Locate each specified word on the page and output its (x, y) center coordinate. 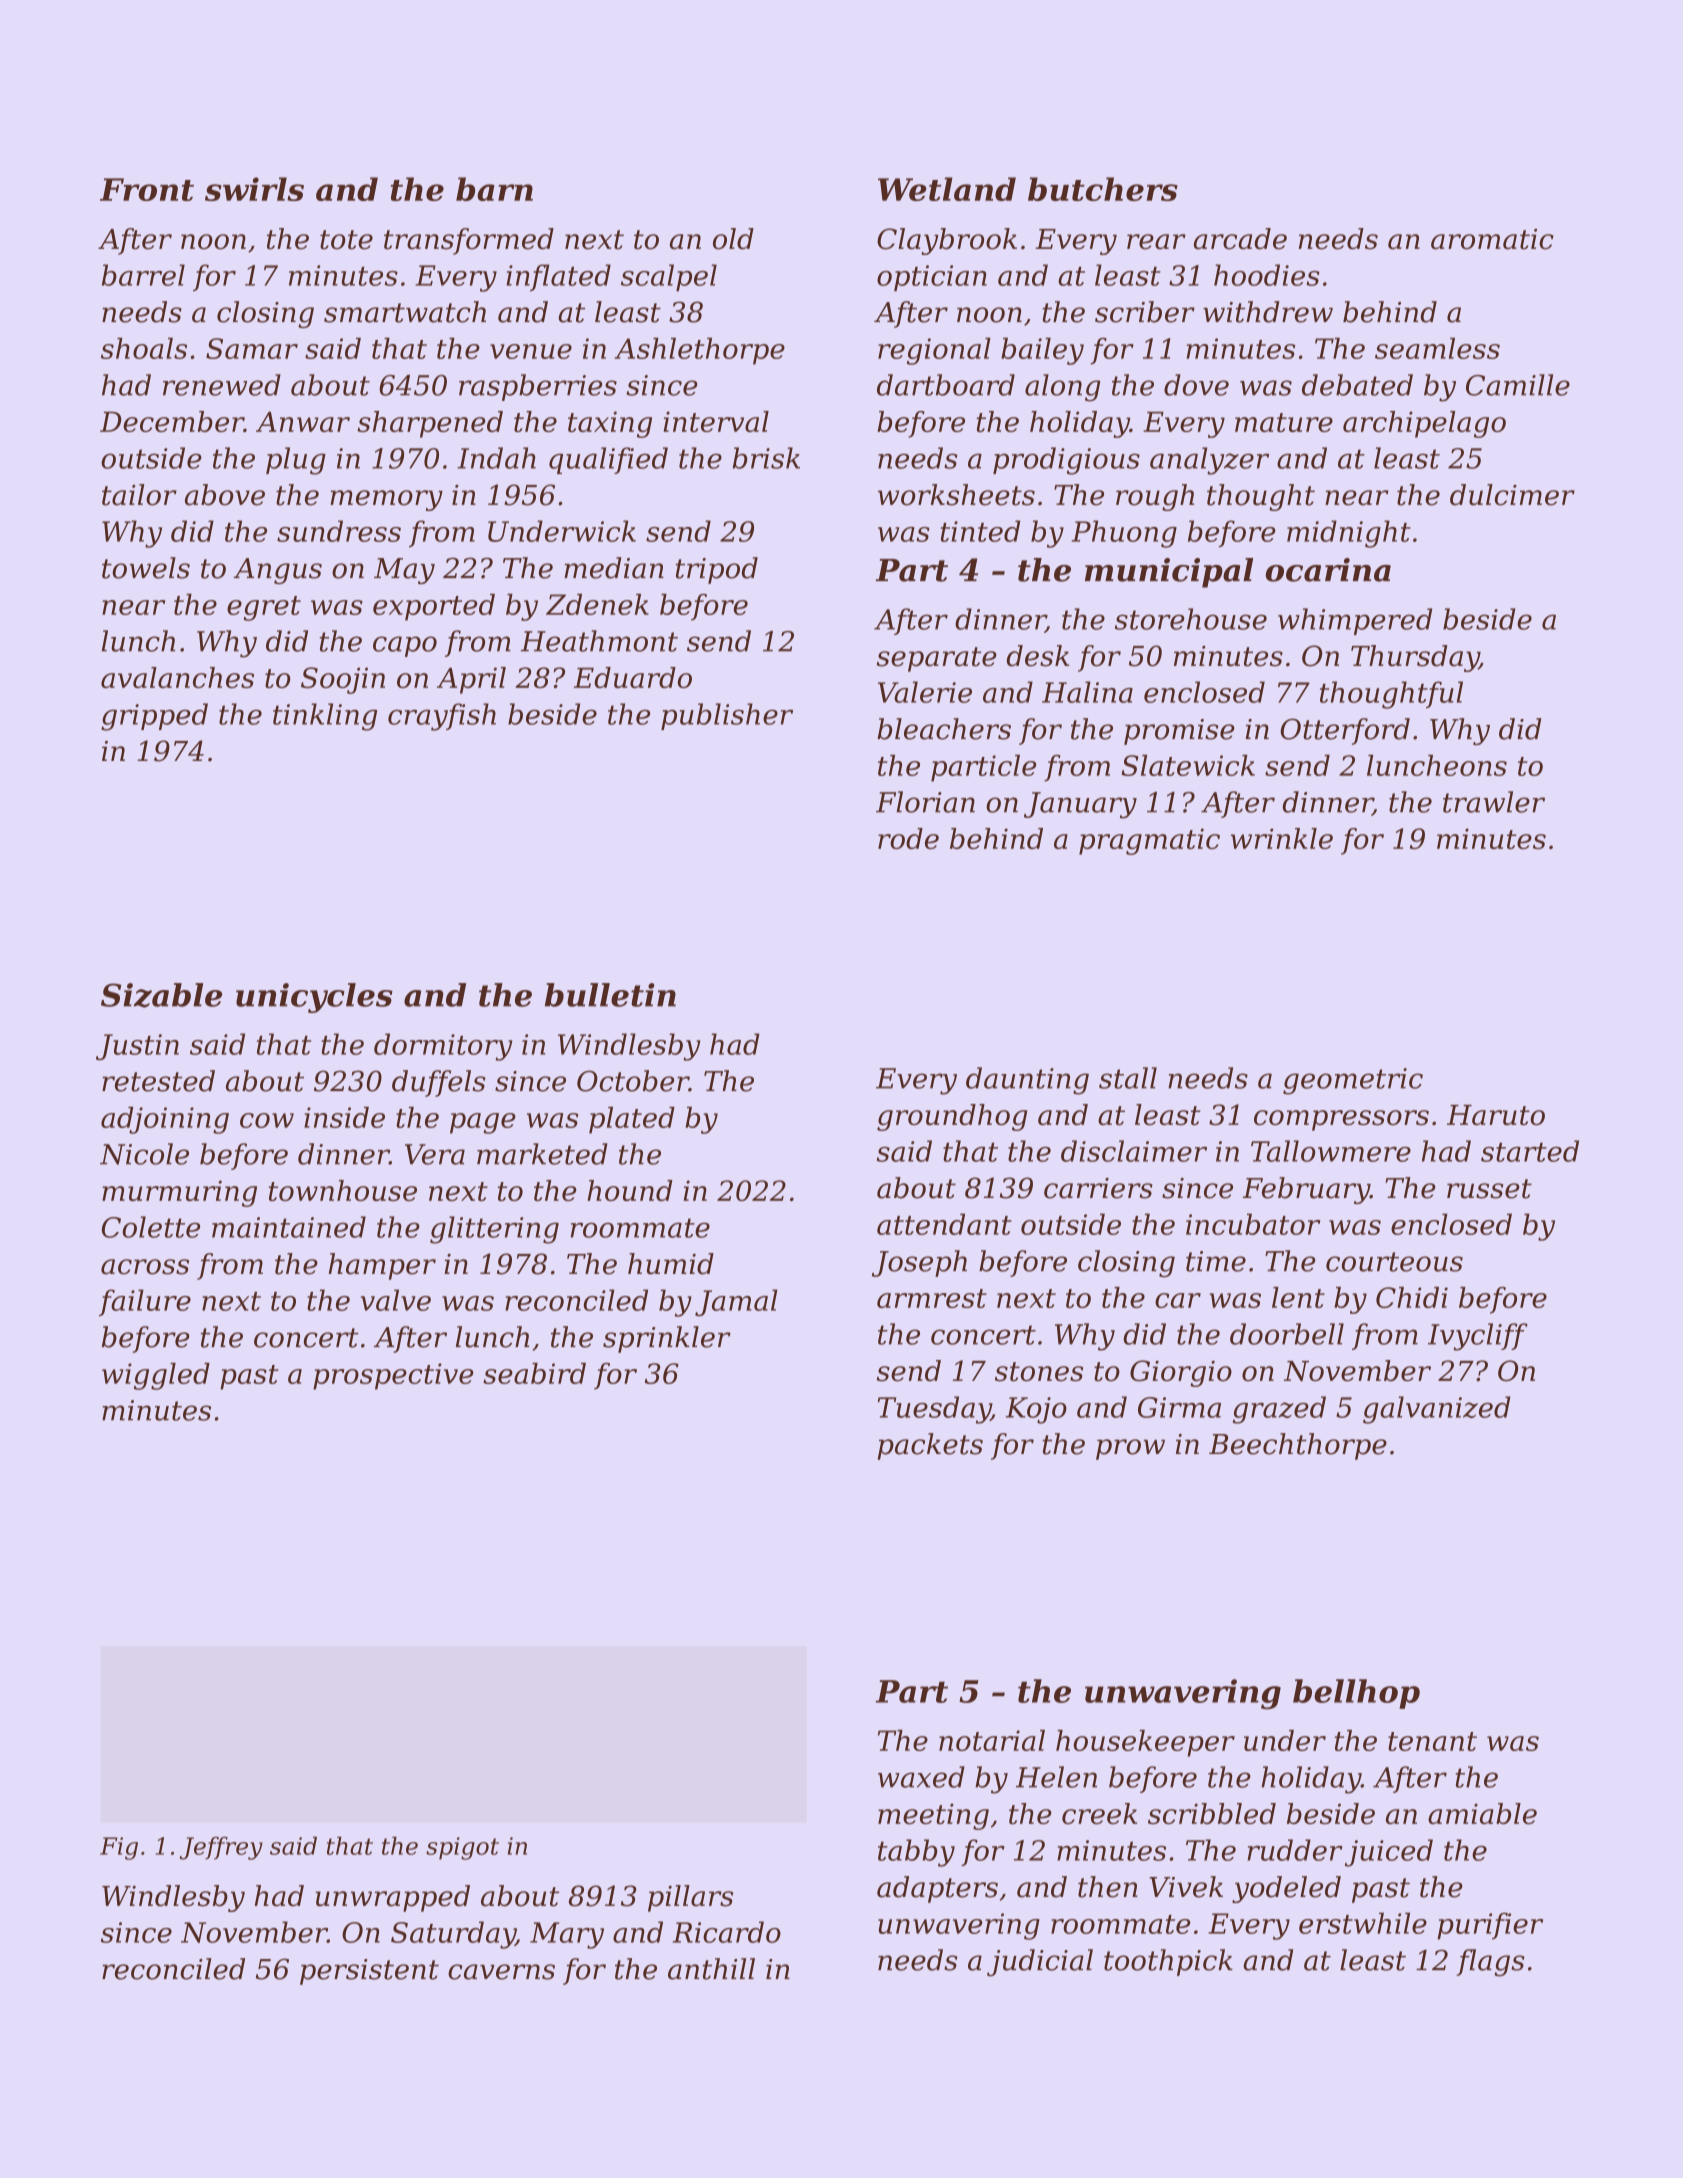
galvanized (1437, 1410)
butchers (1103, 189)
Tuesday (934, 1410)
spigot (462, 1848)
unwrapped (392, 1898)
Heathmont (599, 641)
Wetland (947, 189)
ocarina (1328, 570)
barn (494, 189)
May (404, 571)
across (145, 1267)
